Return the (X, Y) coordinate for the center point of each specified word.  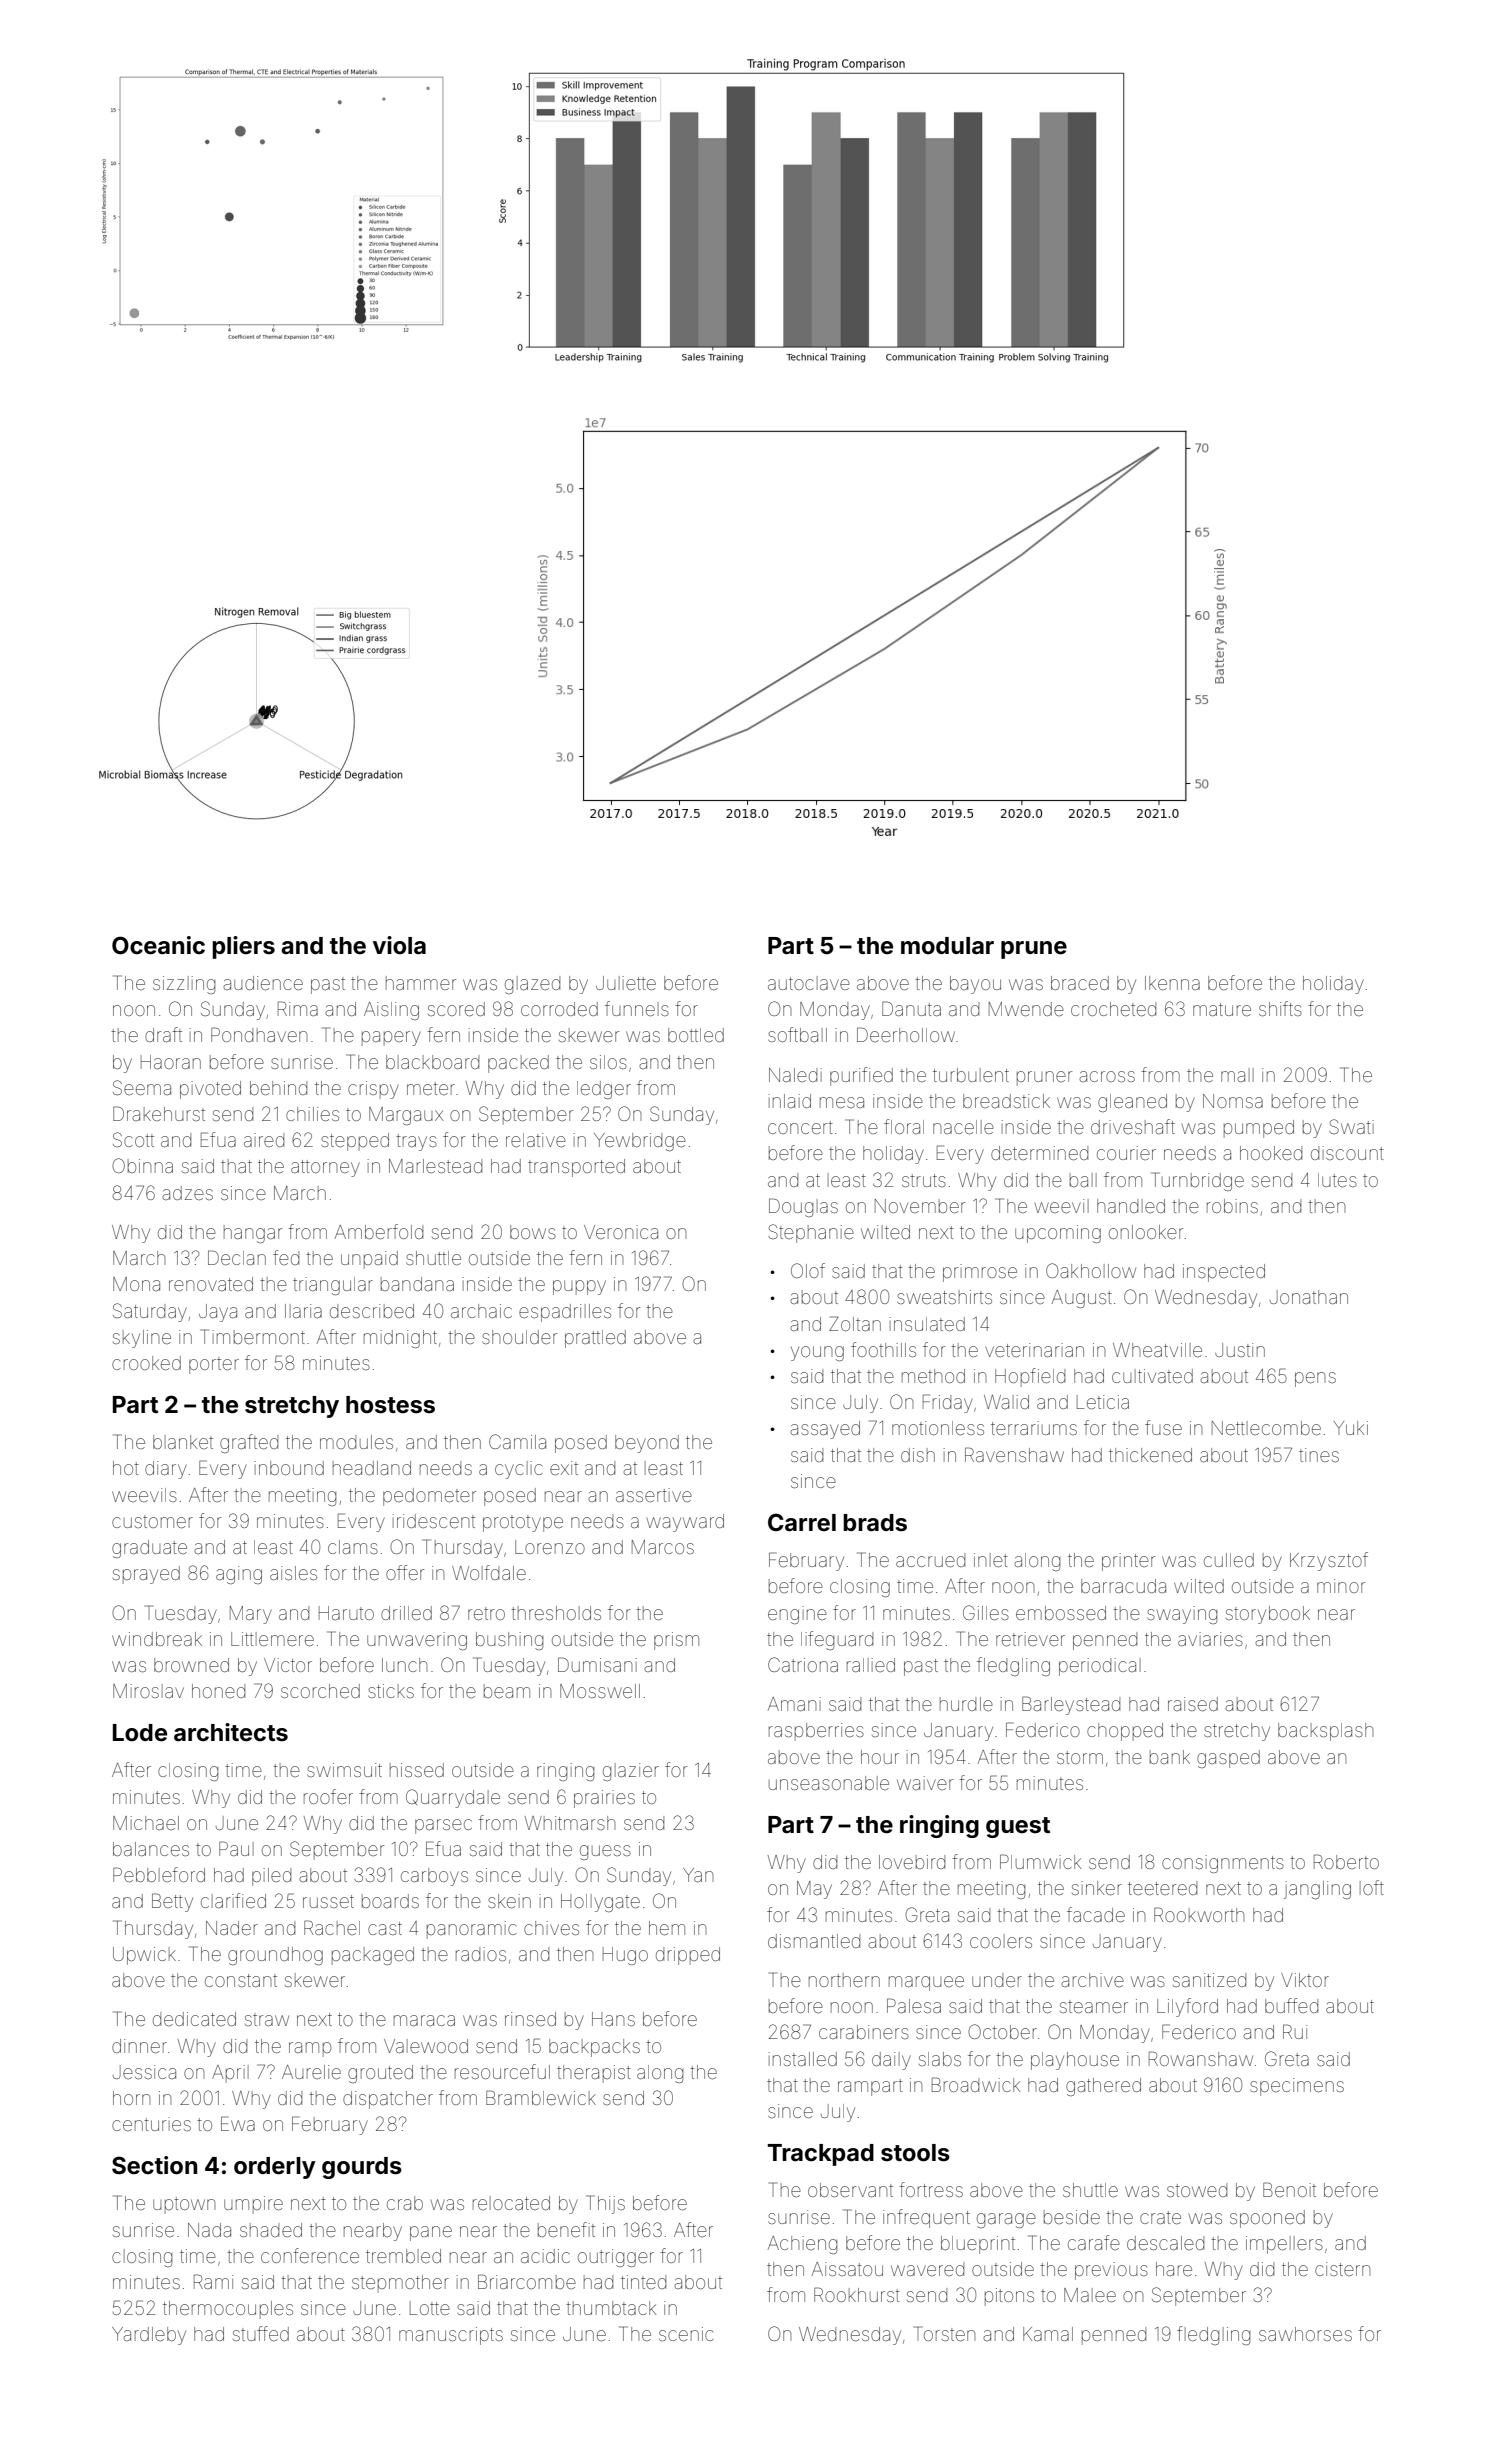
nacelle (963, 1127)
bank (1170, 1757)
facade (1096, 1914)
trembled (403, 2256)
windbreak (157, 1639)
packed (518, 1064)
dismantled (814, 1941)
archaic (481, 1311)
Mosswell (600, 1691)
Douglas (803, 1207)
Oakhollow (1091, 1270)
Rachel (332, 1927)
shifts (1280, 1008)
